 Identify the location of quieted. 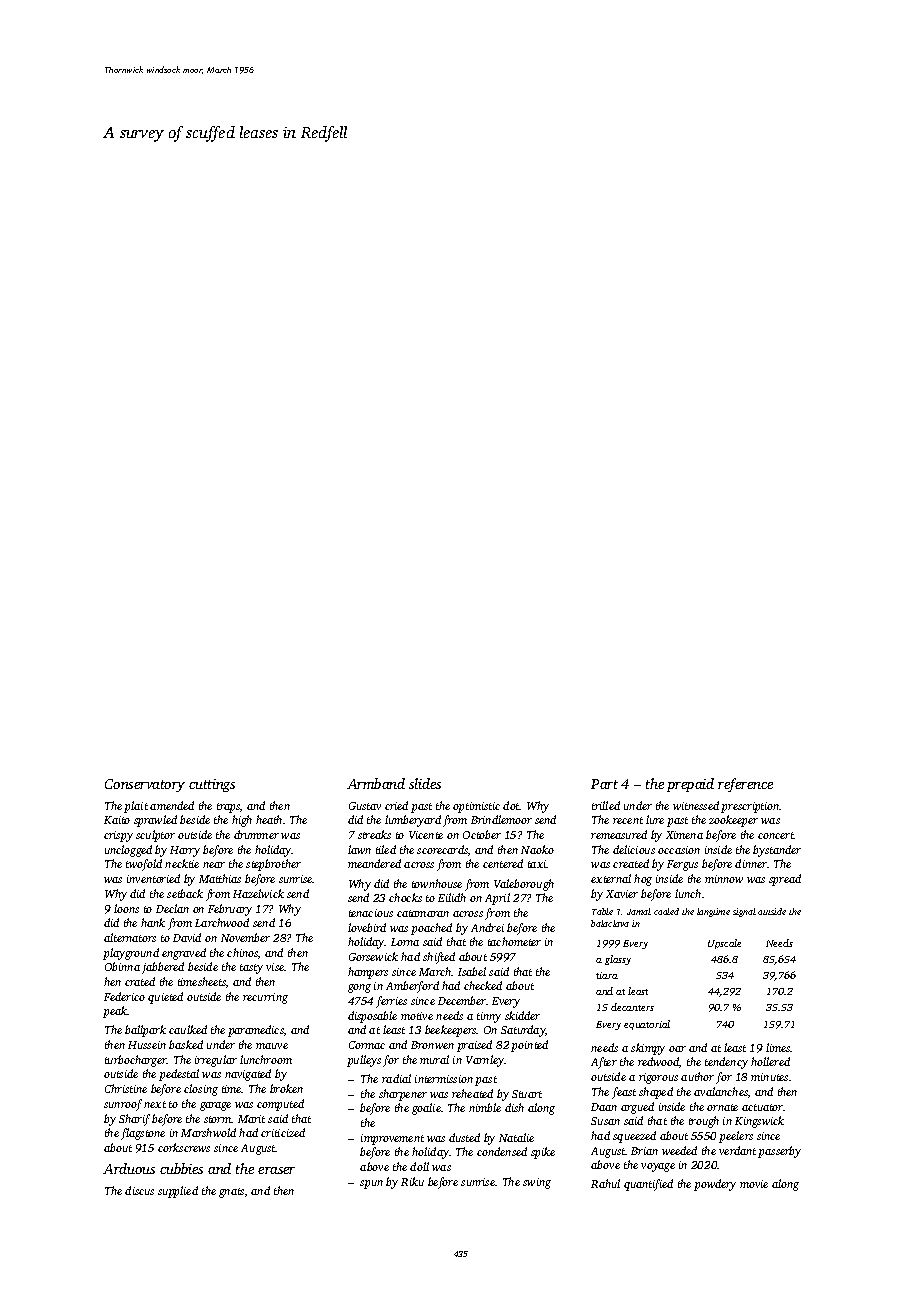
(165, 998).
